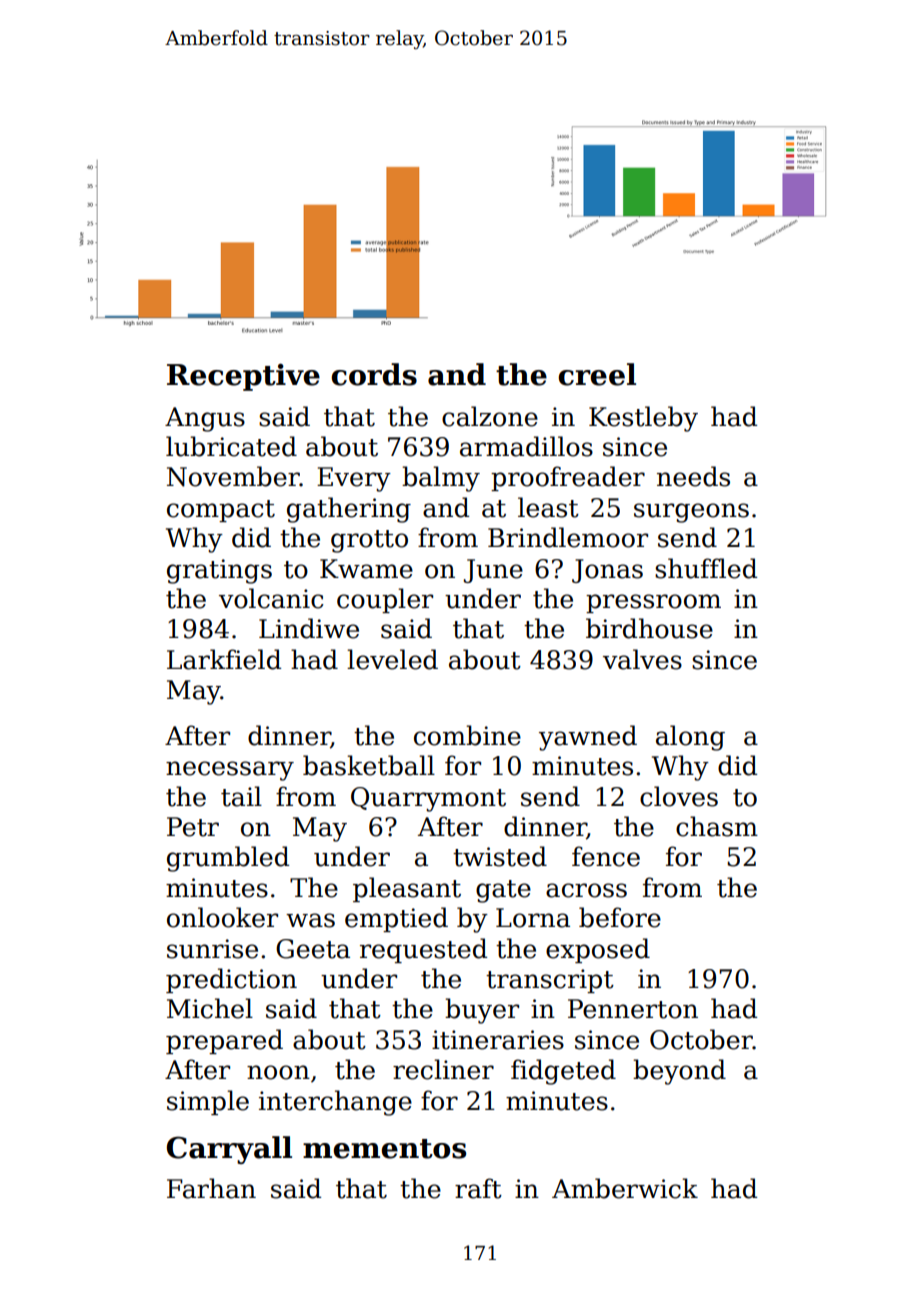  Describe the element at coordinates (691, 513) in the document. I see `surgeons` at that location.
